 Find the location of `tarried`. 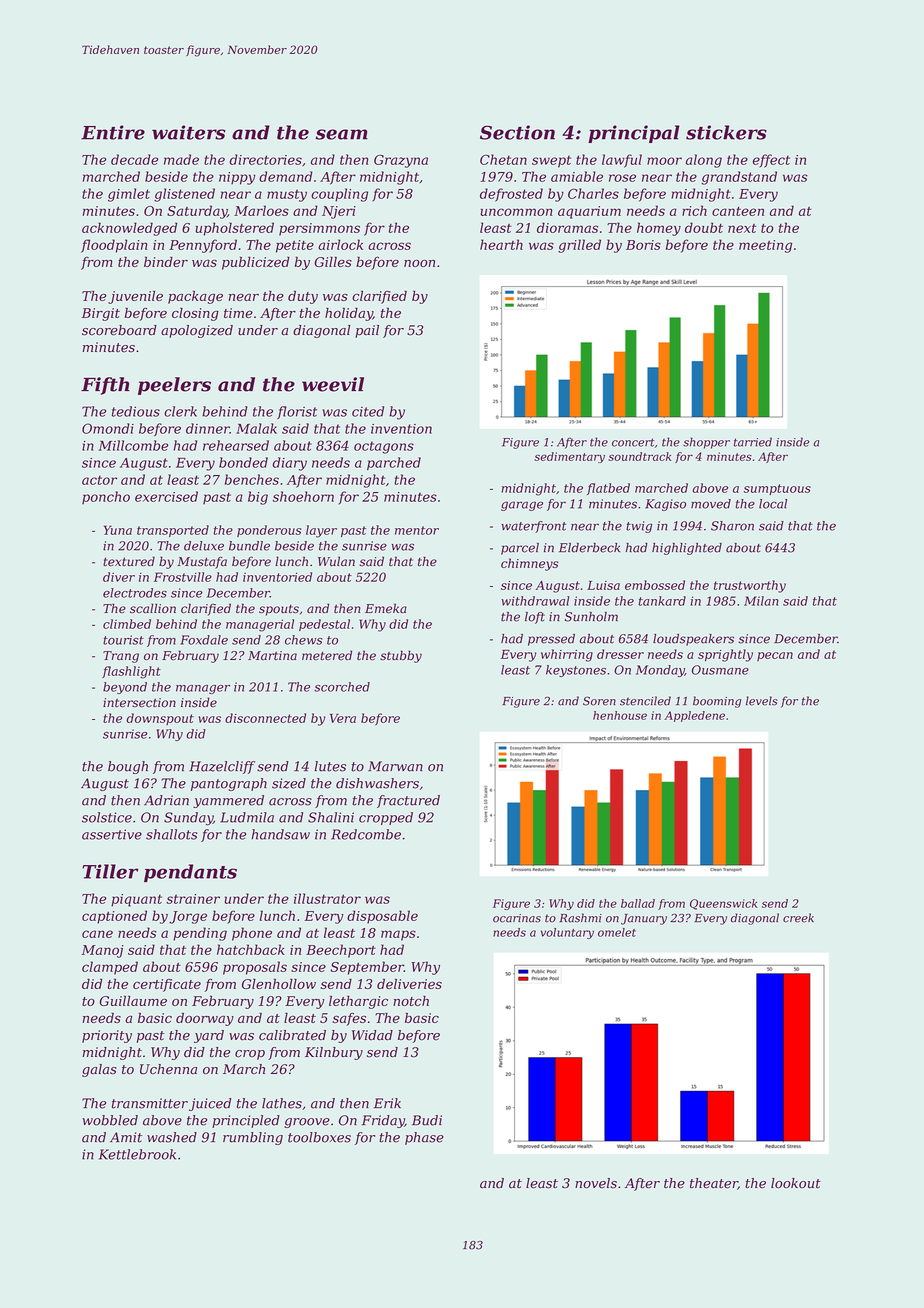

tarried is located at coordinates (753, 442).
